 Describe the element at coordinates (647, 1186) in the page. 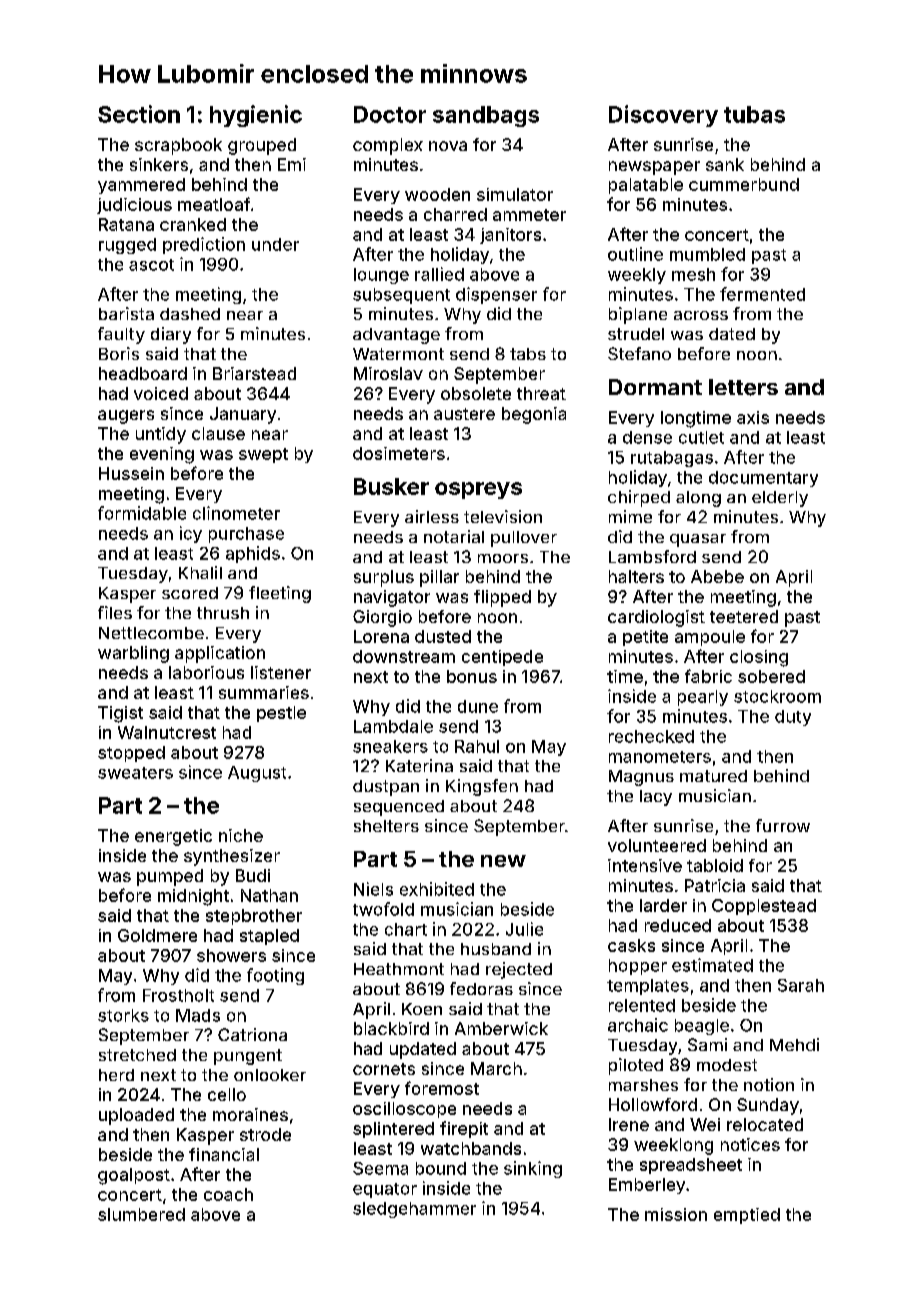

I see `Emberley` at that location.
